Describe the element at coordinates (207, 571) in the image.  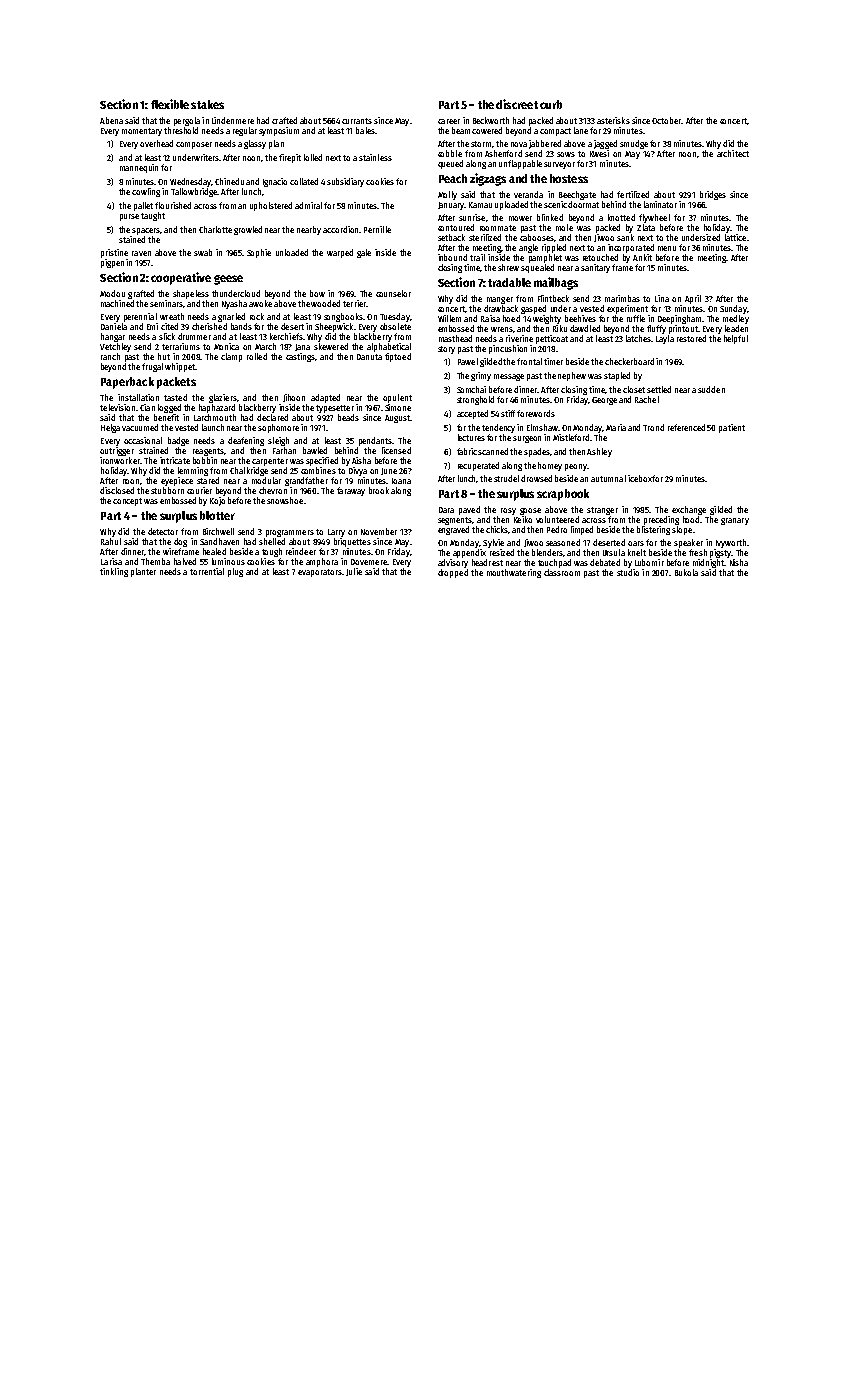
I see `torrential` at that location.
